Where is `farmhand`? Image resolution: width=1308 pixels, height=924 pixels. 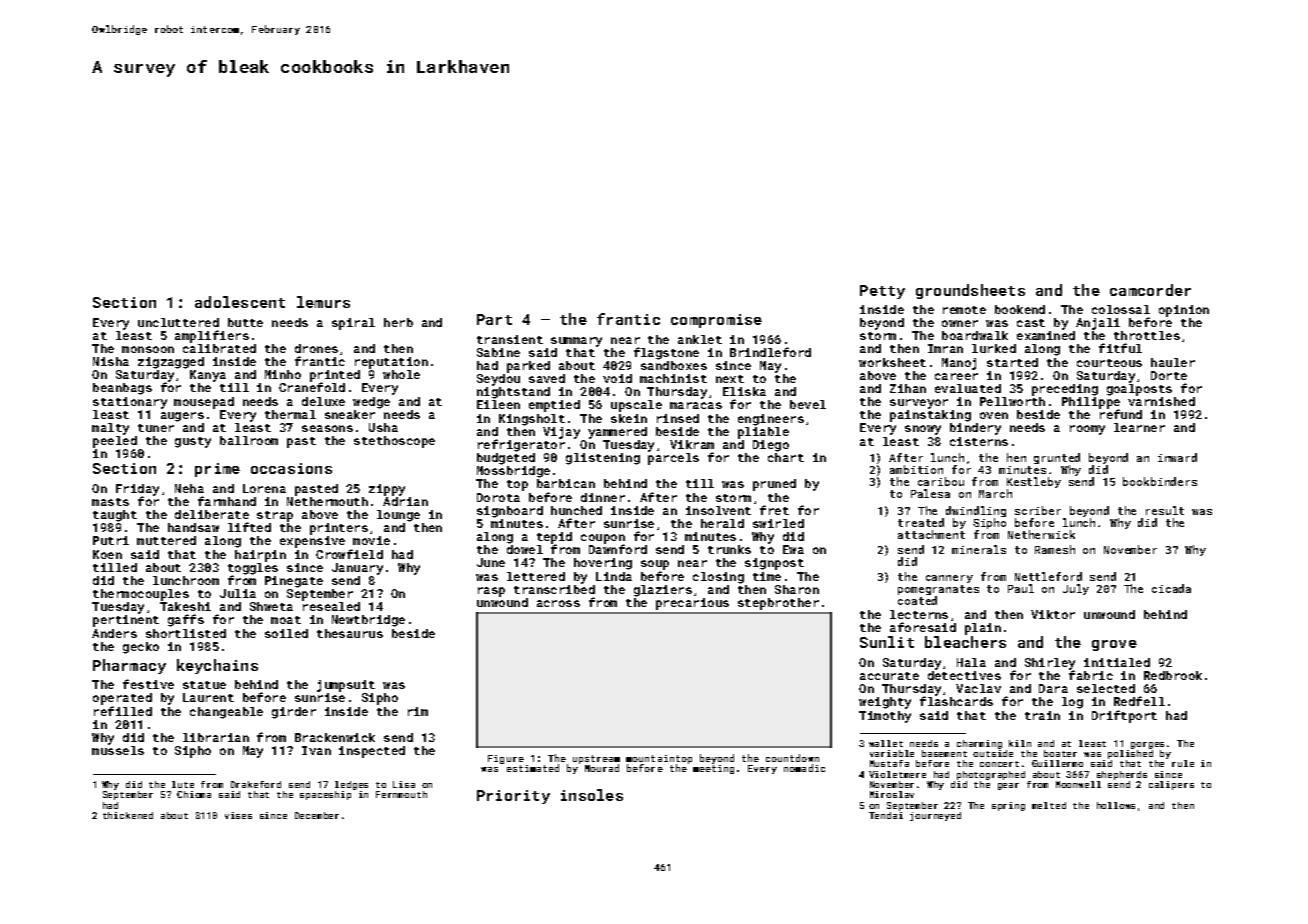
farmhand is located at coordinates (227, 501).
